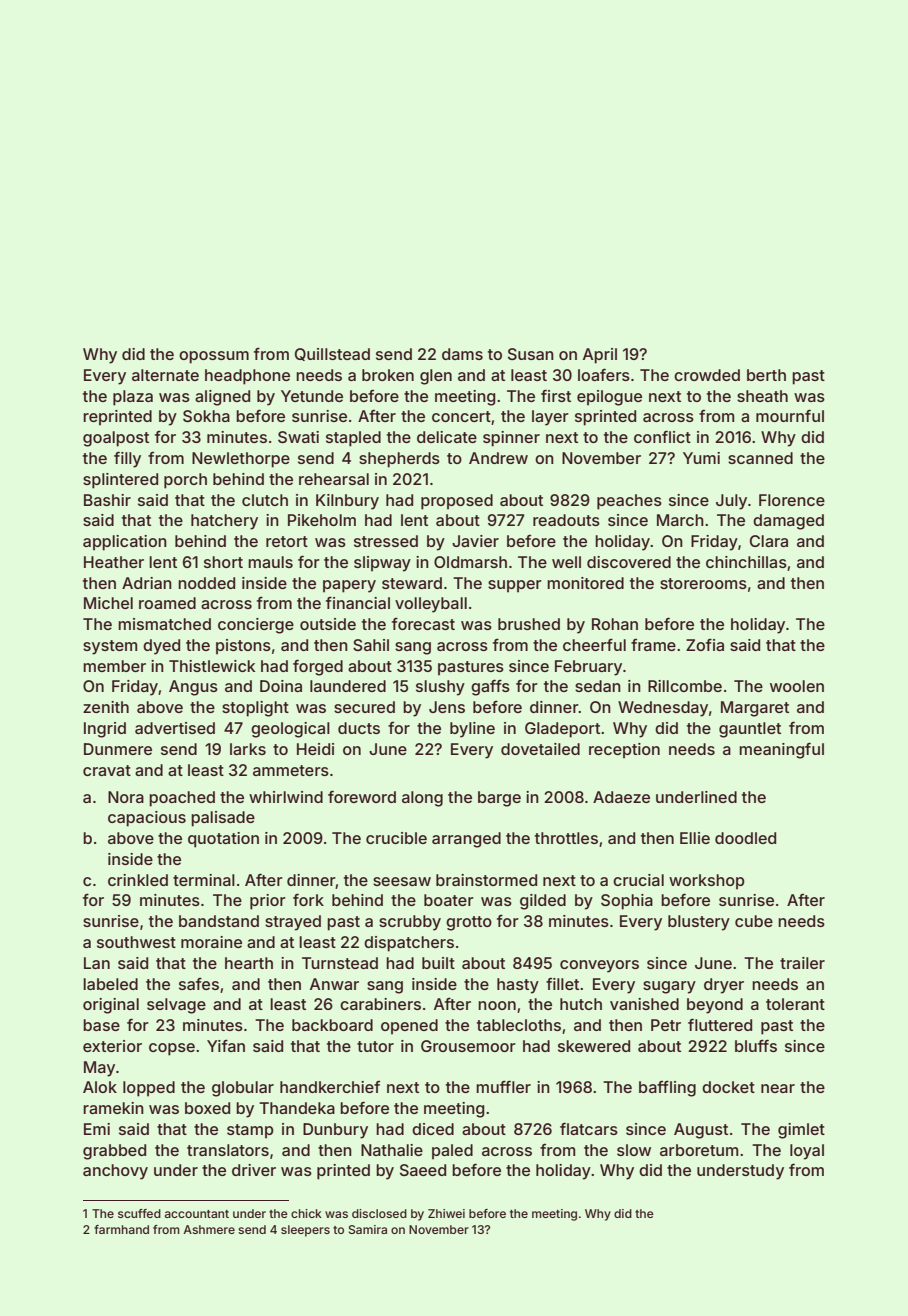 This screenshot has width=908, height=1316. Describe the element at coordinates (807, 1152) in the screenshot. I see `loyal` at that location.
